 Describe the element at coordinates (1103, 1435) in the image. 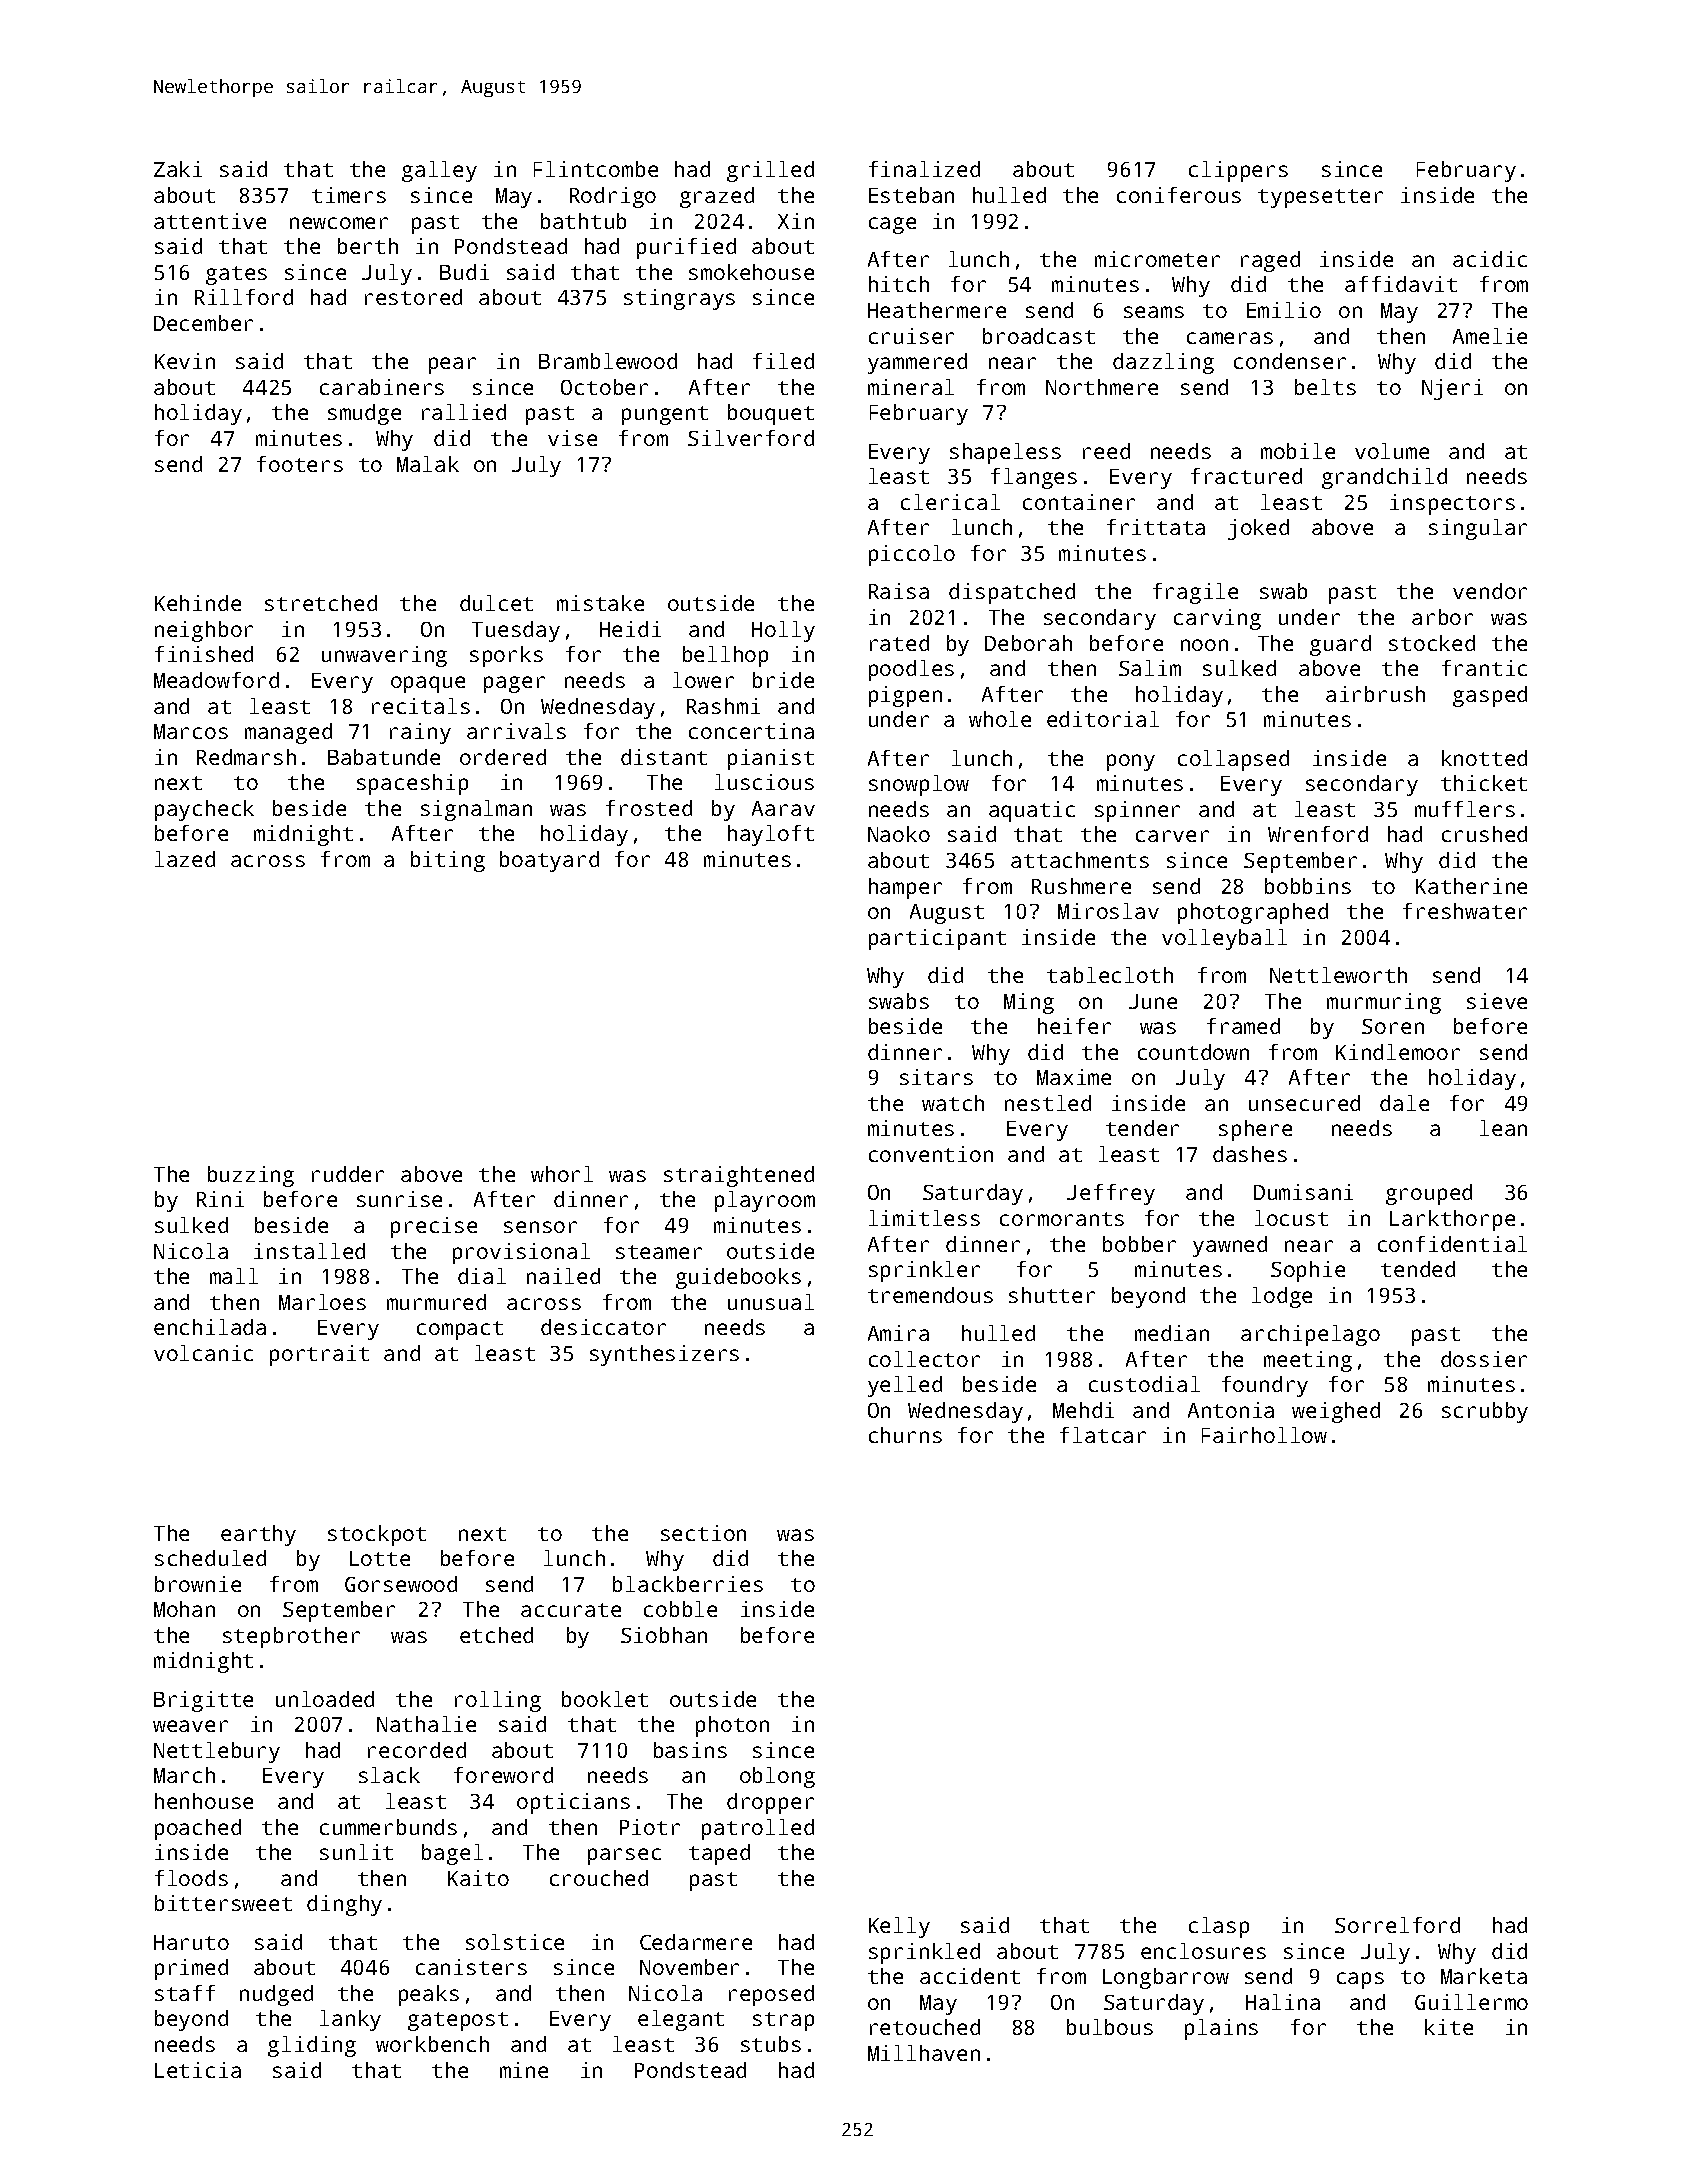

I see `flatcar` at that location.
